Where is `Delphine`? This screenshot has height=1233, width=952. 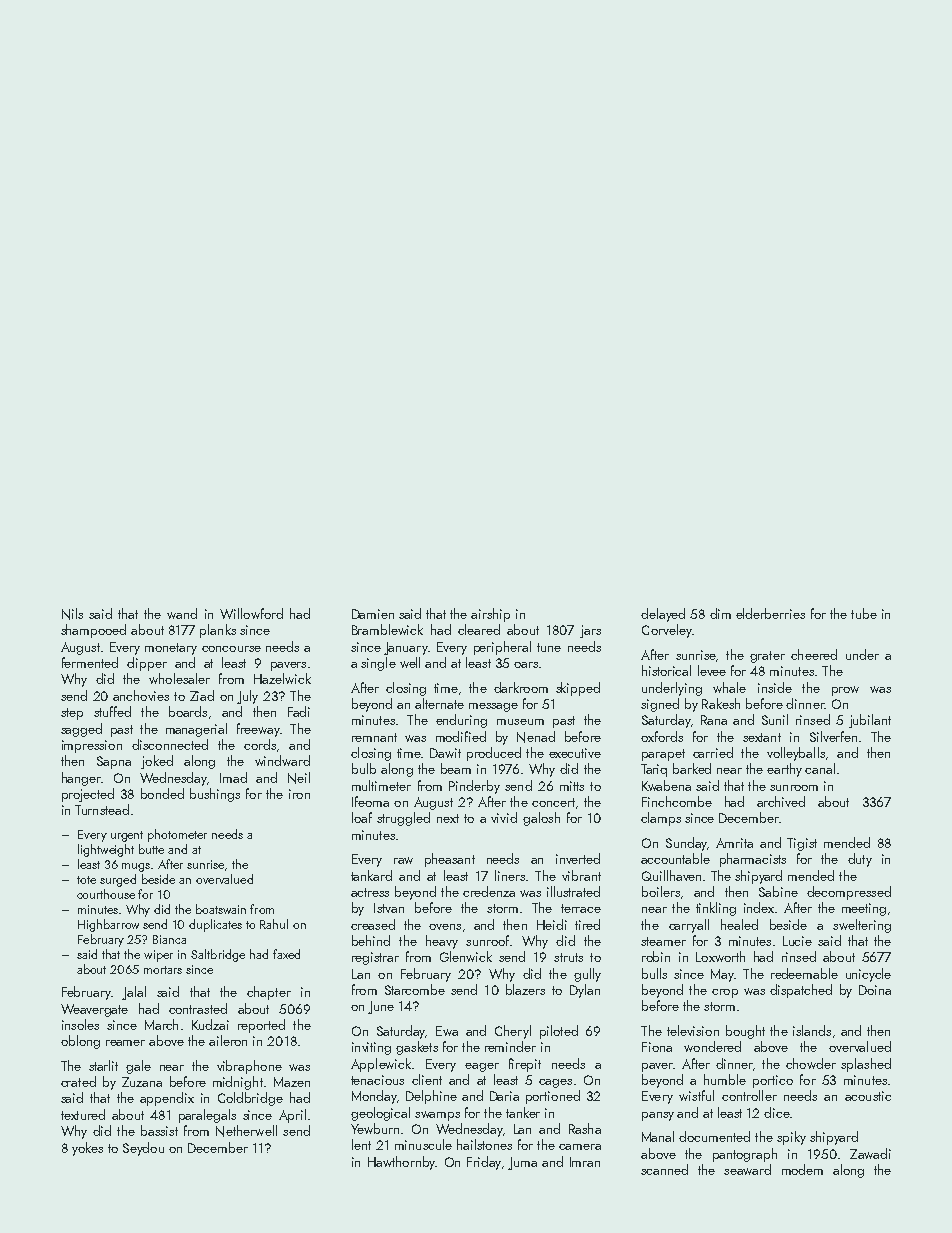 Delphine is located at coordinates (431, 1097).
